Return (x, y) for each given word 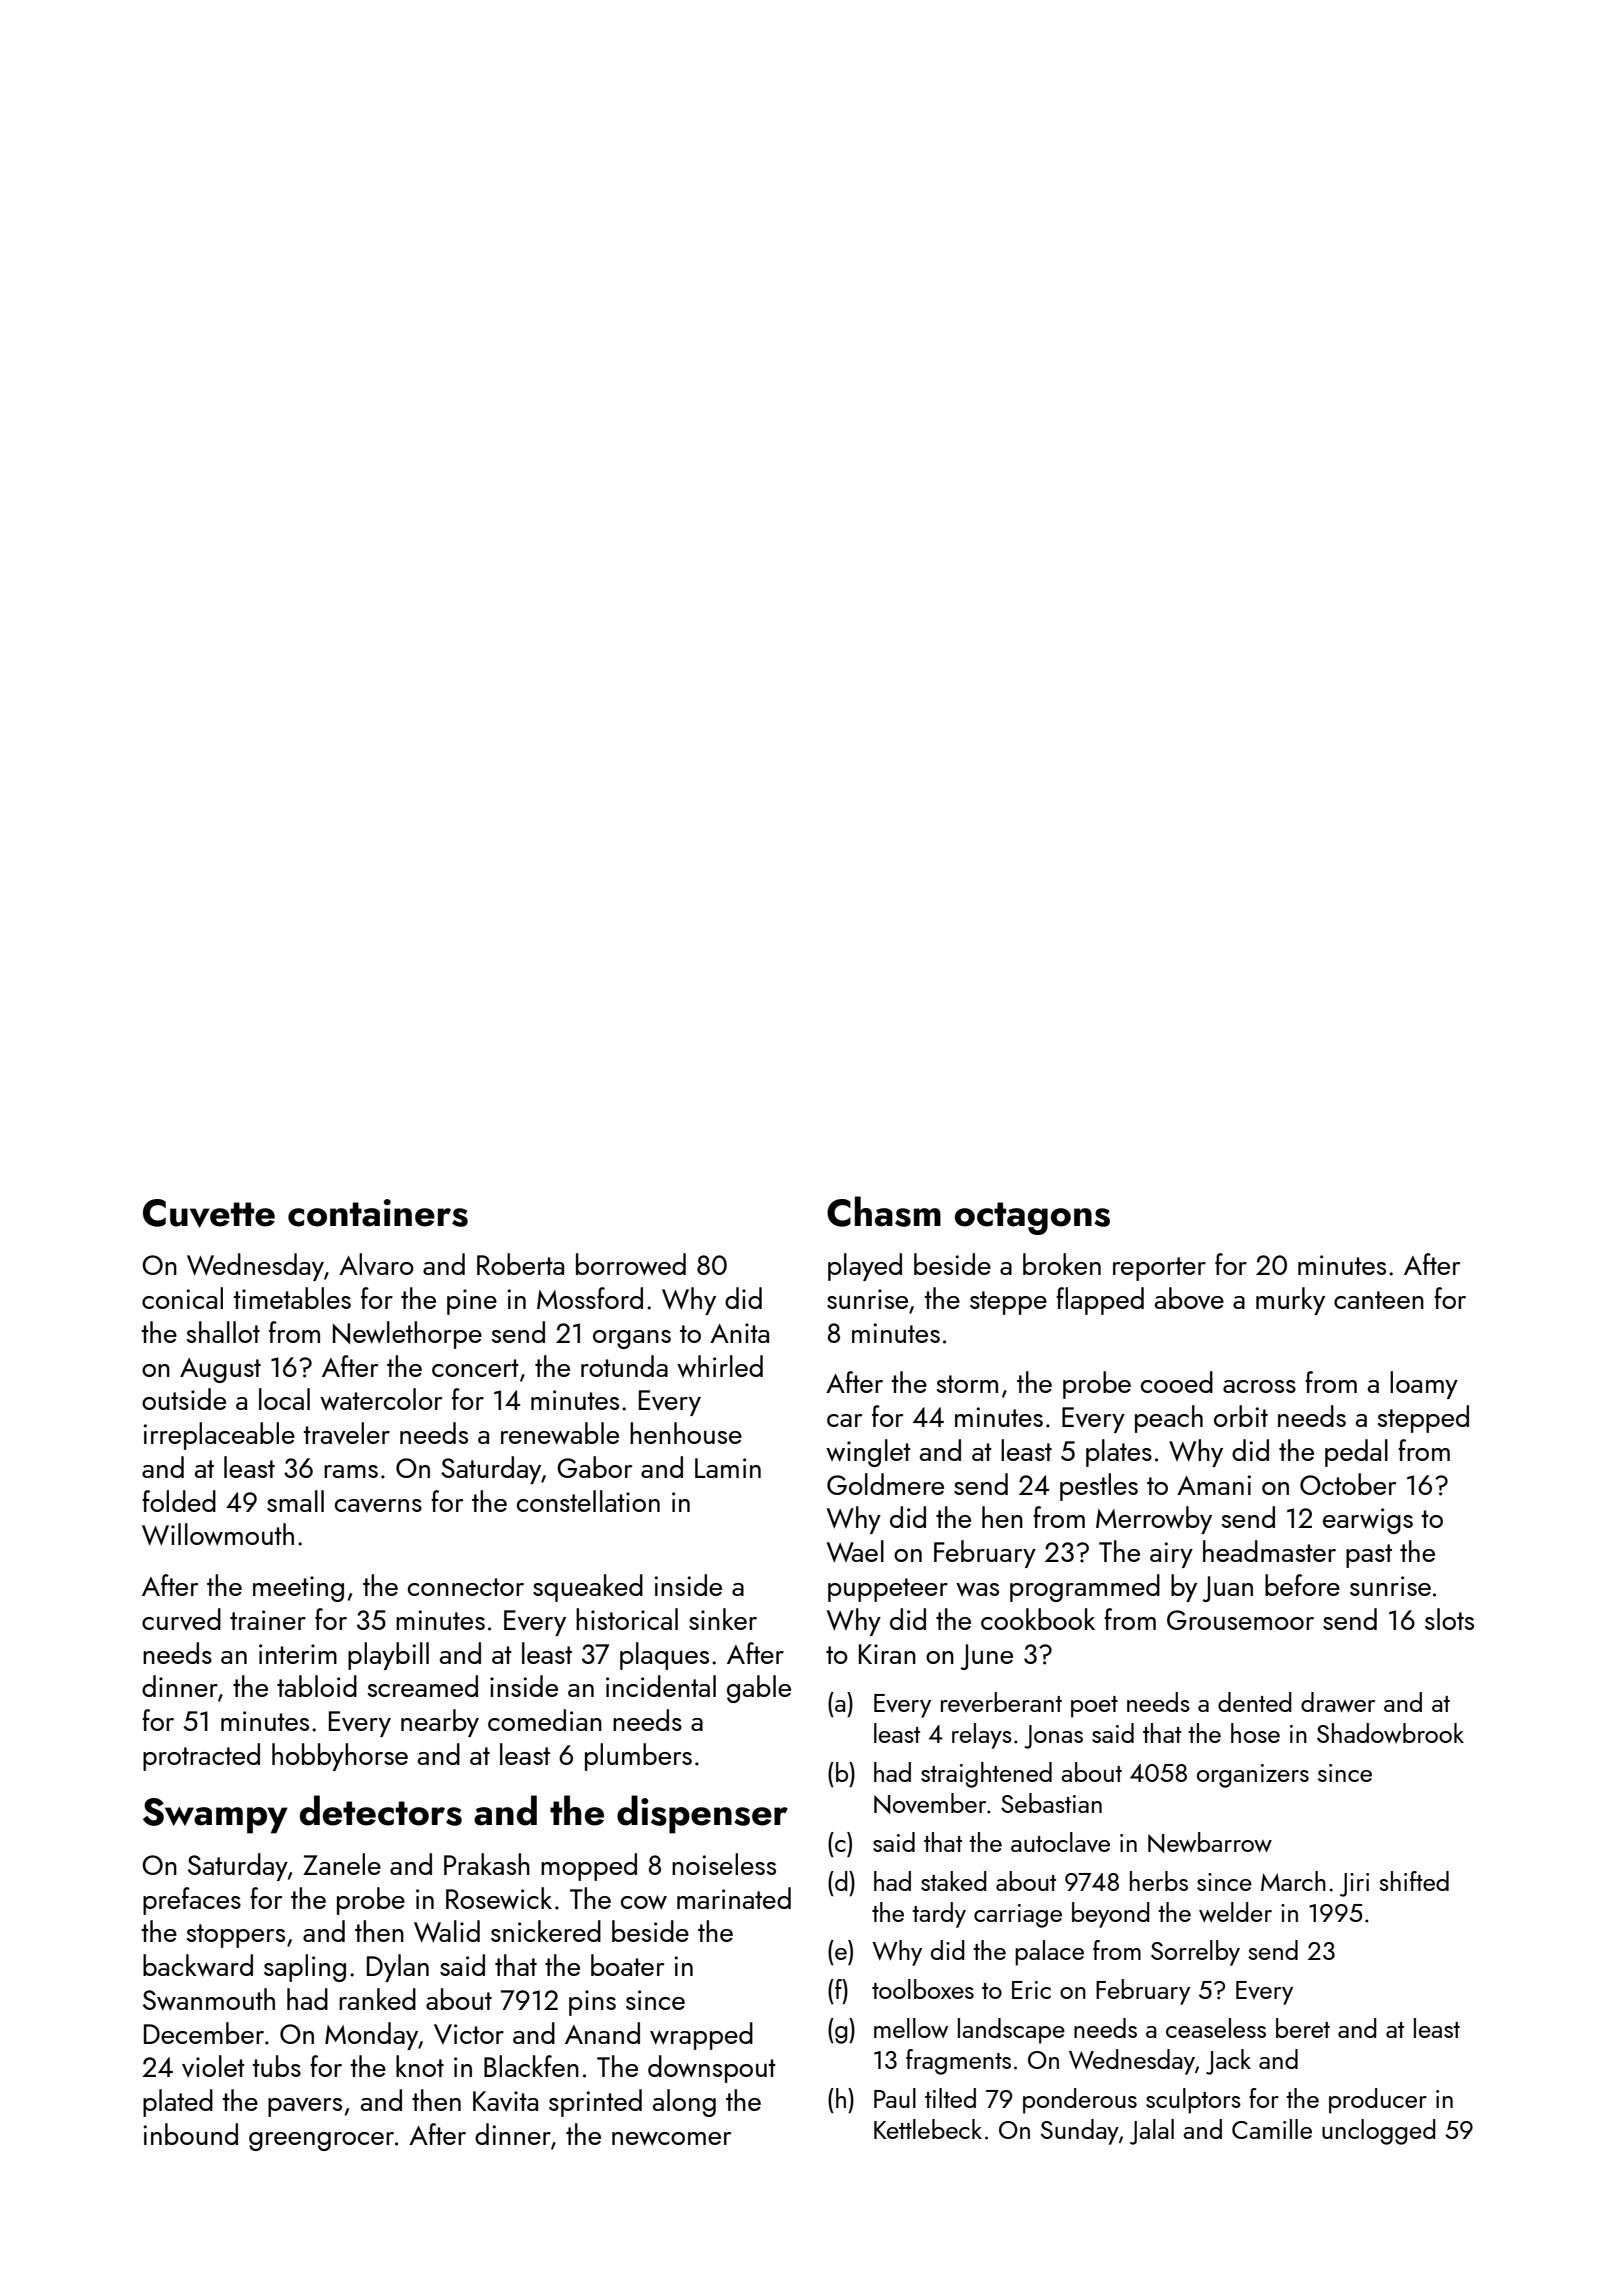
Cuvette (209, 1213)
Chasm (884, 1211)
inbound (190, 2134)
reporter (1159, 1269)
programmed (1085, 1588)
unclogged (1379, 2132)
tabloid (317, 1686)
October (1348, 1484)
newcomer (671, 2138)
